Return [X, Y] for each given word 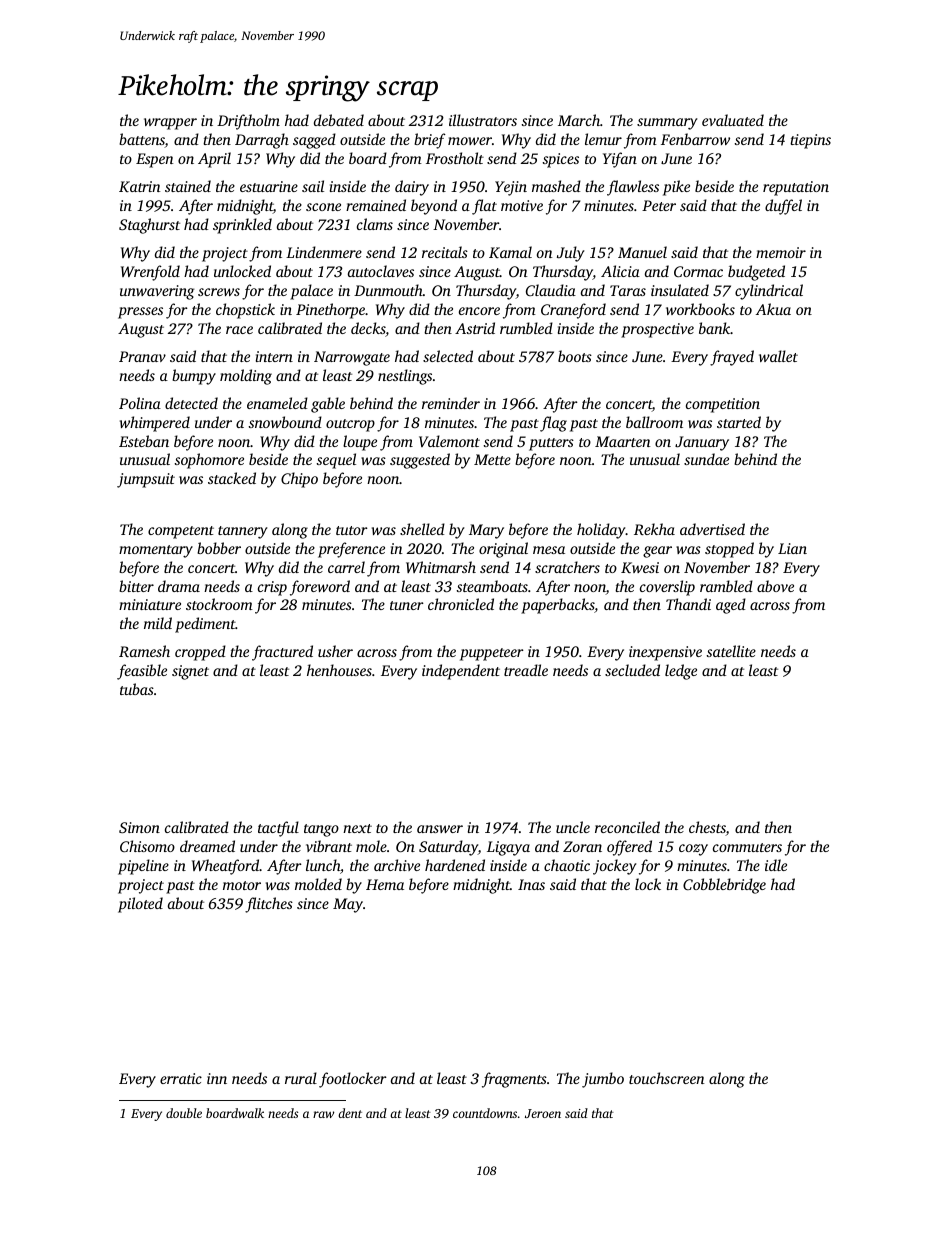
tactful [278, 829]
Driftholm [248, 122]
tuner [407, 605]
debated [339, 120]
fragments [514, 1080]
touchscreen [667, 1078]
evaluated [733, 120]
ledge [681, 672]
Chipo [299, 480]
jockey [614, 867]
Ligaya [508, 848]
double [184, 1113]
